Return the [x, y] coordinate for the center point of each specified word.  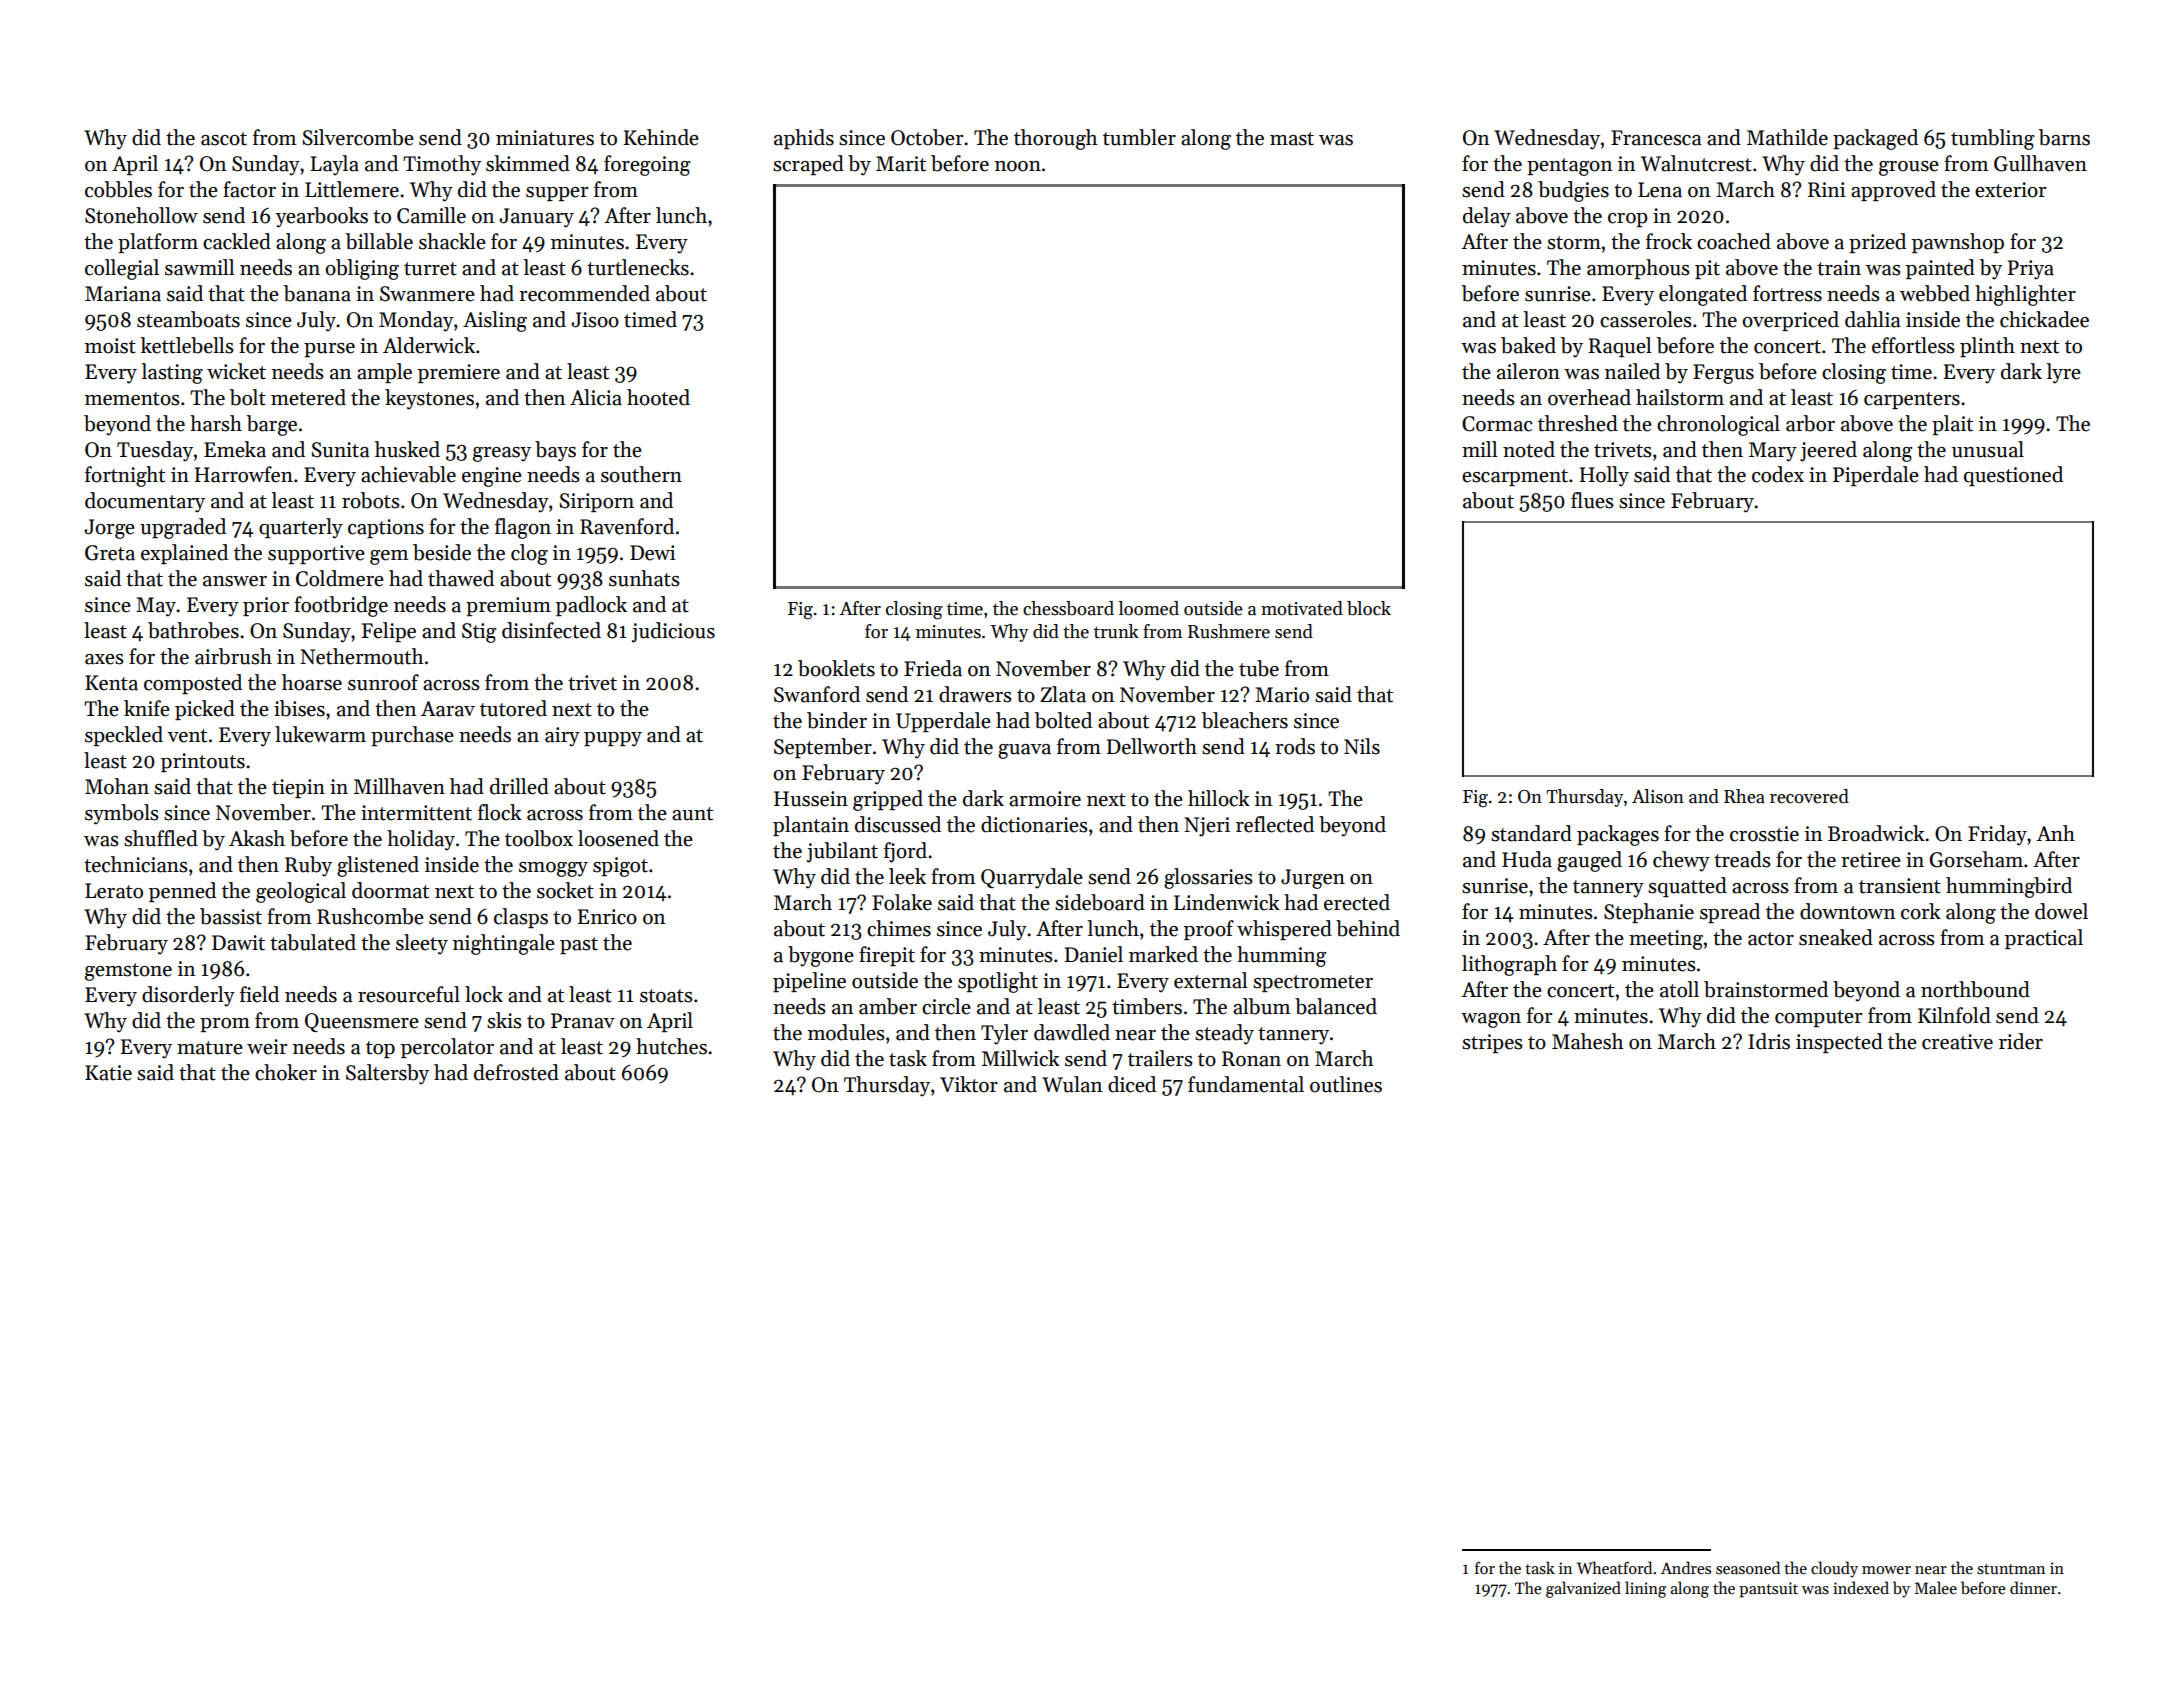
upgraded [183, 528]
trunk [1116, 631]
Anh [2055, 833]
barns [2064, 137]
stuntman [2011, 1569]
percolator [447, 1048]
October [927, 137]
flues [1592, 500]
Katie [108, 1073]
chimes [899, 928]
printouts [203, 762]
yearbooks [322, 217]
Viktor [969, 1084]
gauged [1589, 861]
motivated [1302, 608]
